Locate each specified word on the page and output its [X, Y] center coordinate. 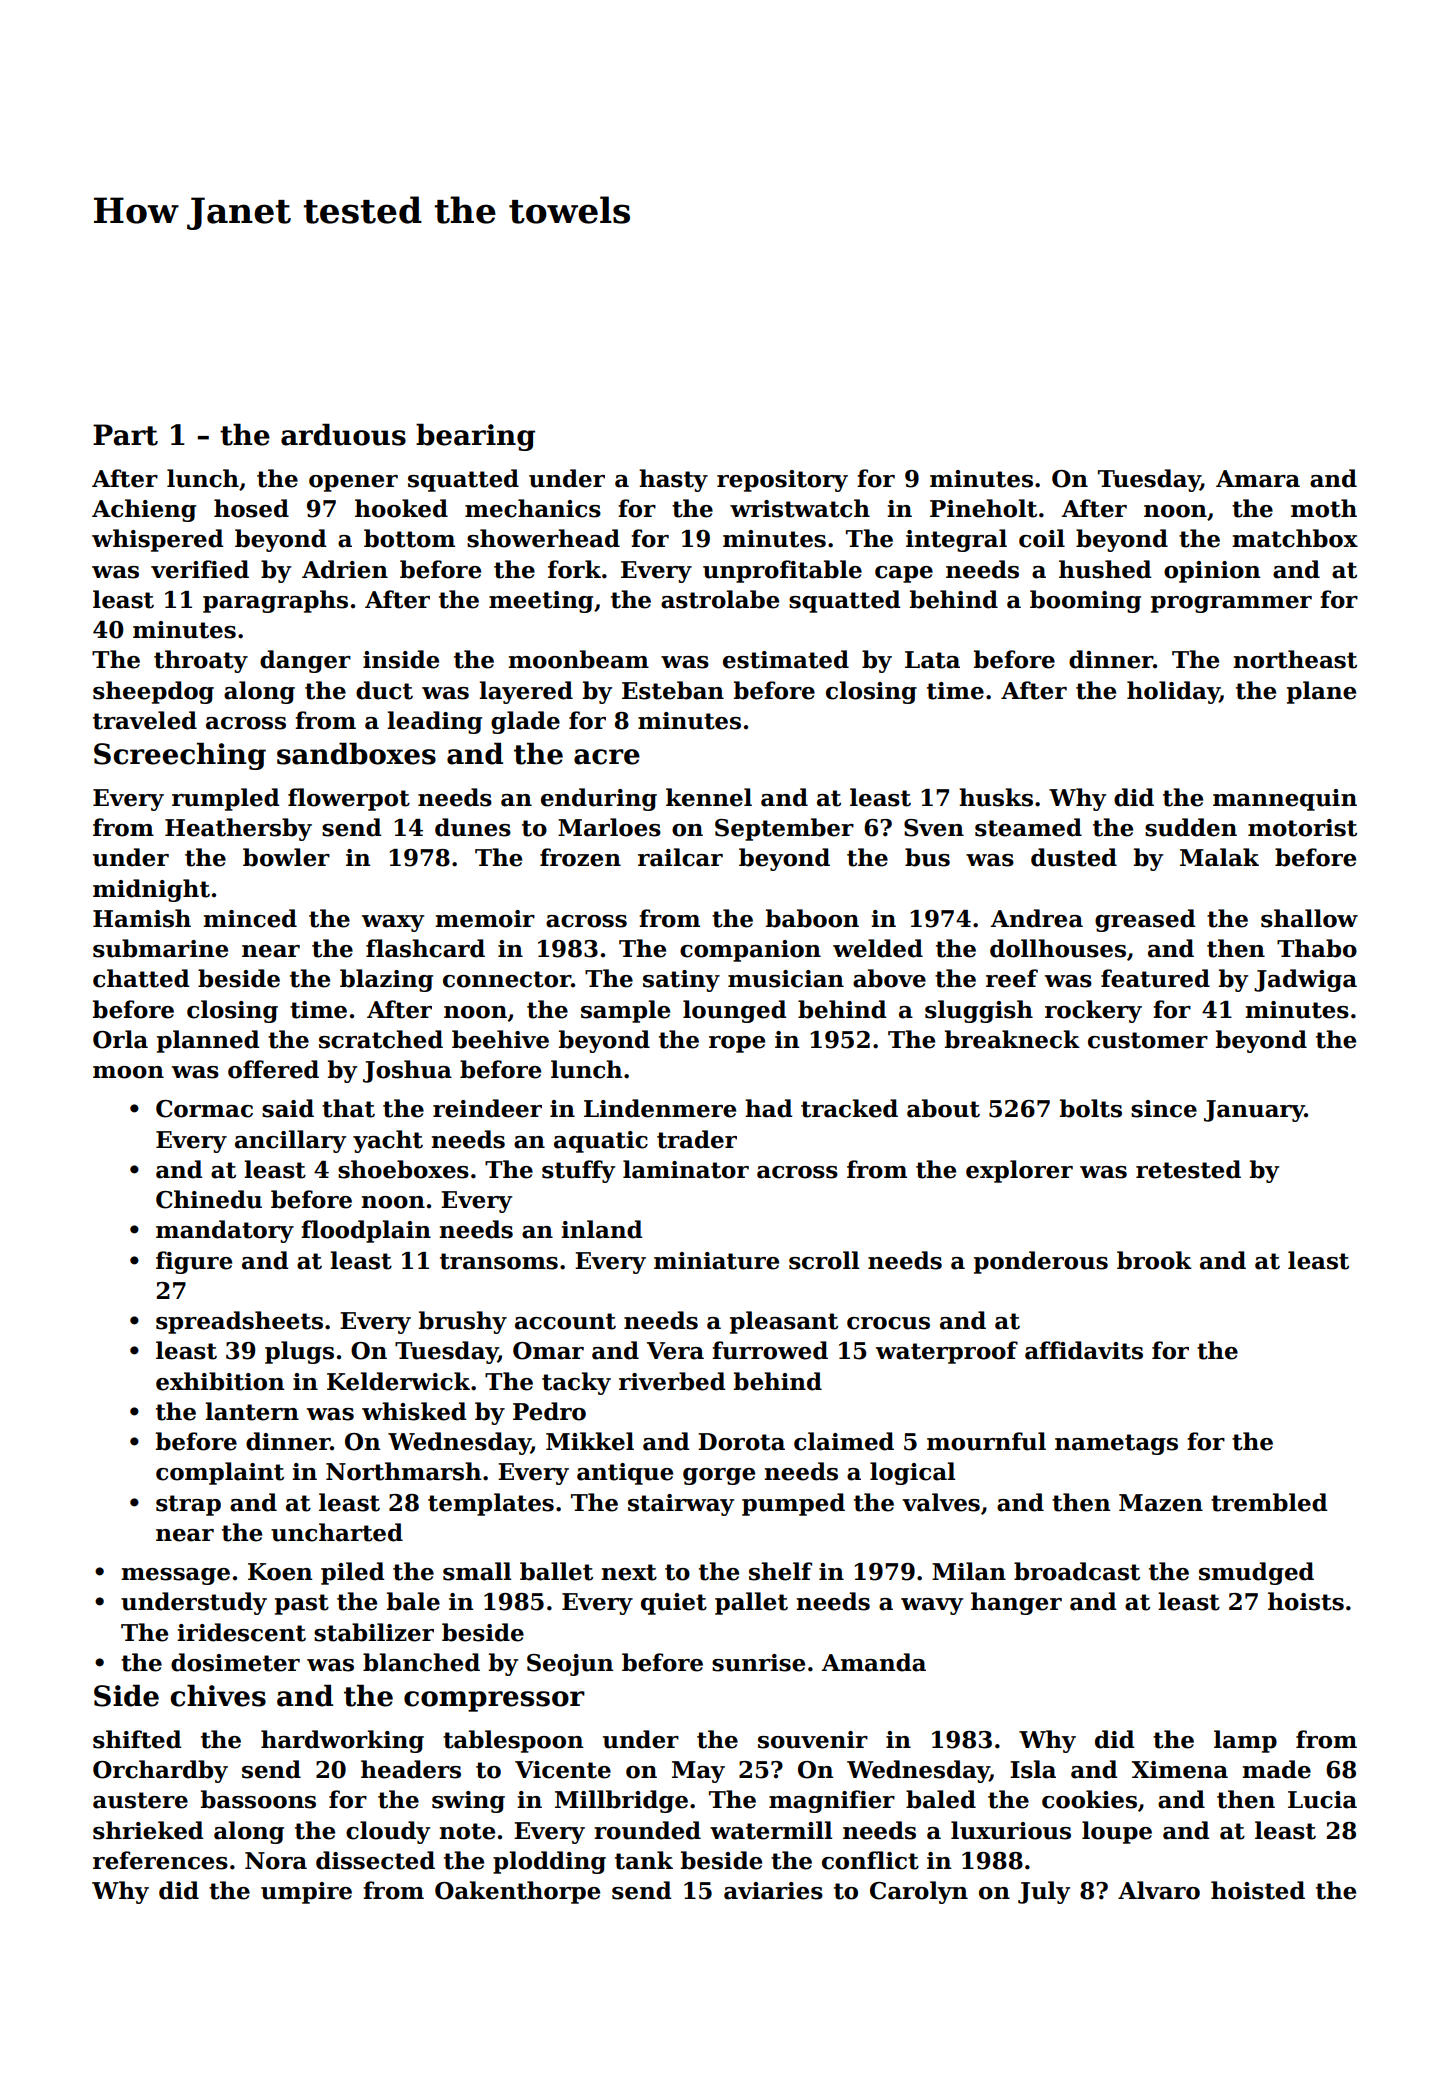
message [175, 1576]
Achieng [144, 510]
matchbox [1295, 538]
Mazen [1161, 1503]
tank [644, 1860]
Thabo [1317, 948]
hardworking [342, 1741]
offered [273, 1069]
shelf [780, 1571]
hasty [673, 480]
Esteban [673, 690]
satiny [681, 981]
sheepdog [153, 692]
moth [1324, 508]
